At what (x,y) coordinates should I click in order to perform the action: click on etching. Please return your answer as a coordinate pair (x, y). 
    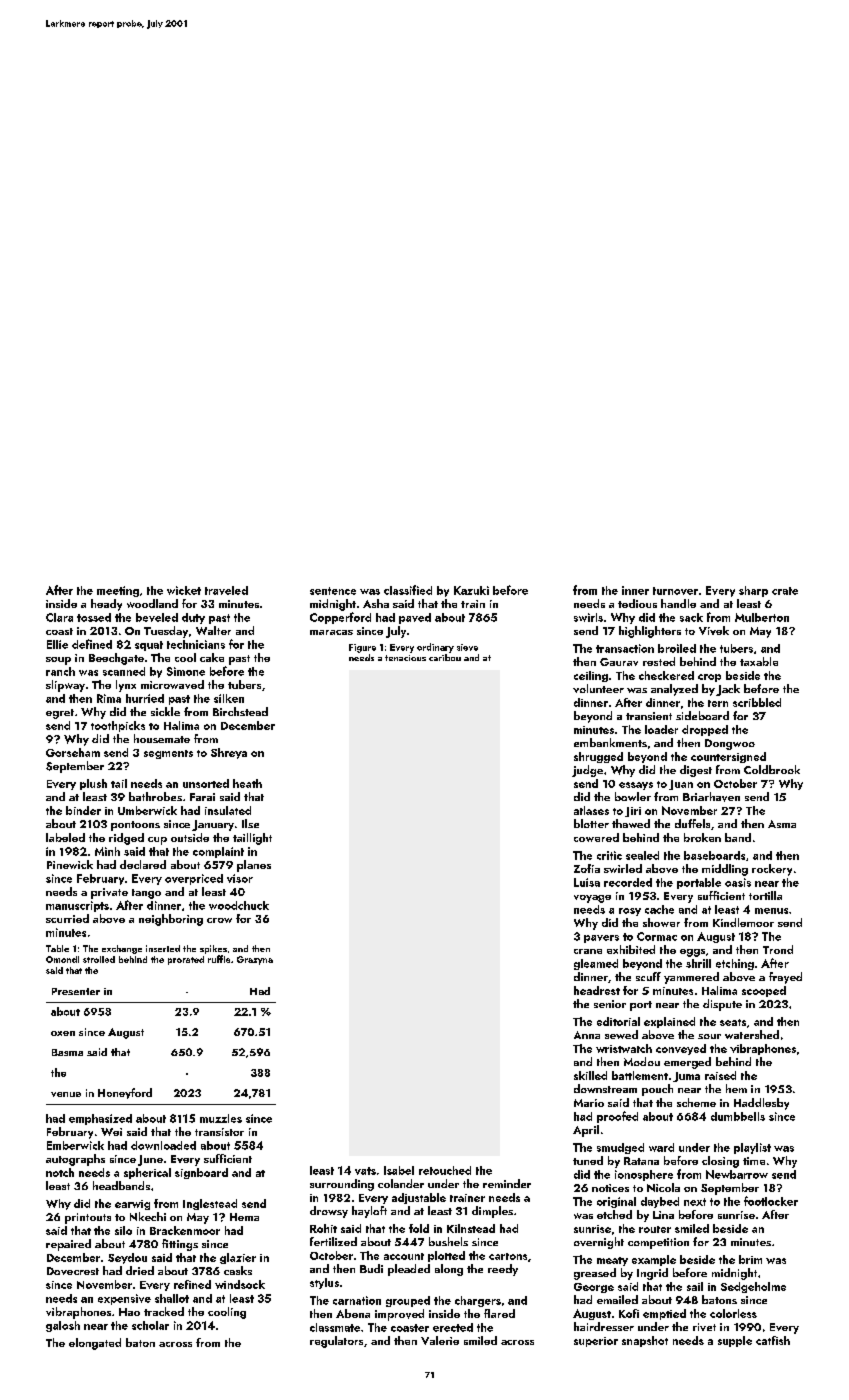
    Looking at the image, I should click on (735, 964).
